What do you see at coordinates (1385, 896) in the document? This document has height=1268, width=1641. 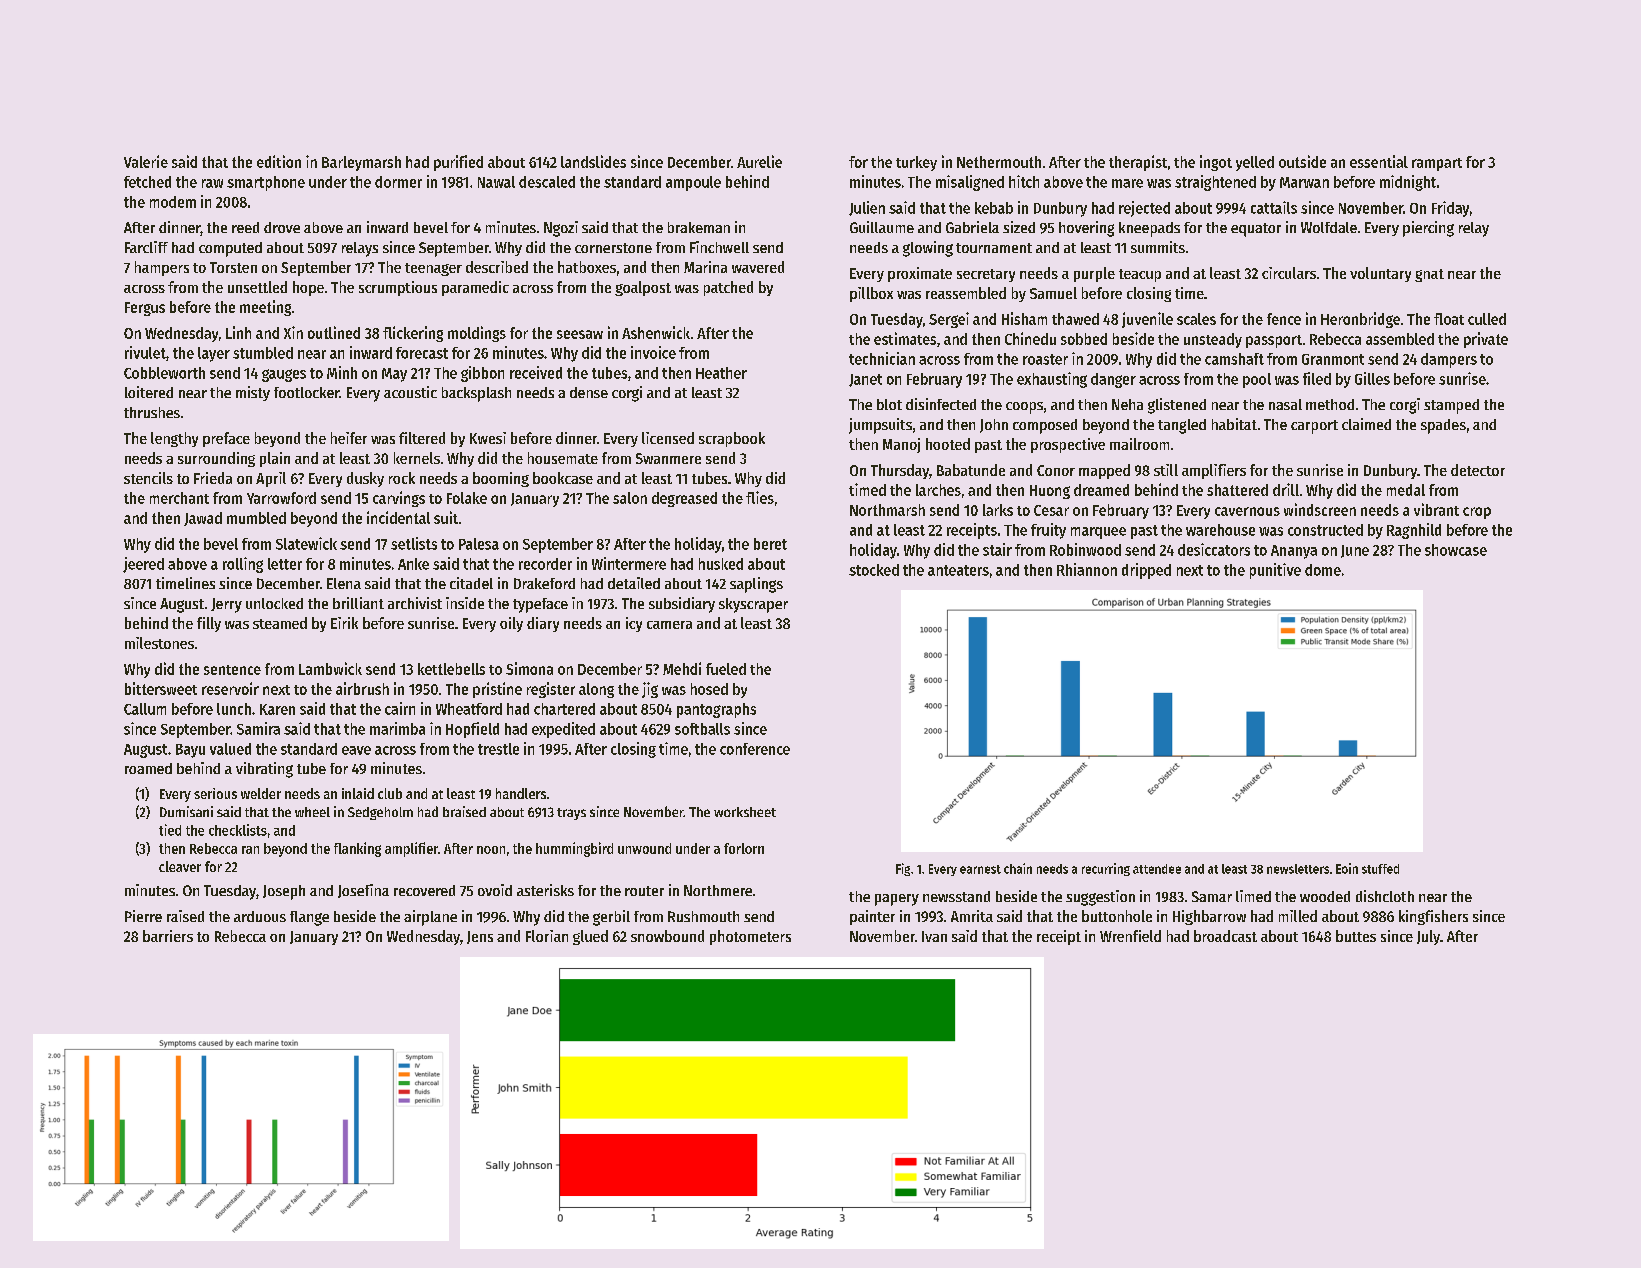 I see `dishcloth` at bounding box center [1385, 896].
